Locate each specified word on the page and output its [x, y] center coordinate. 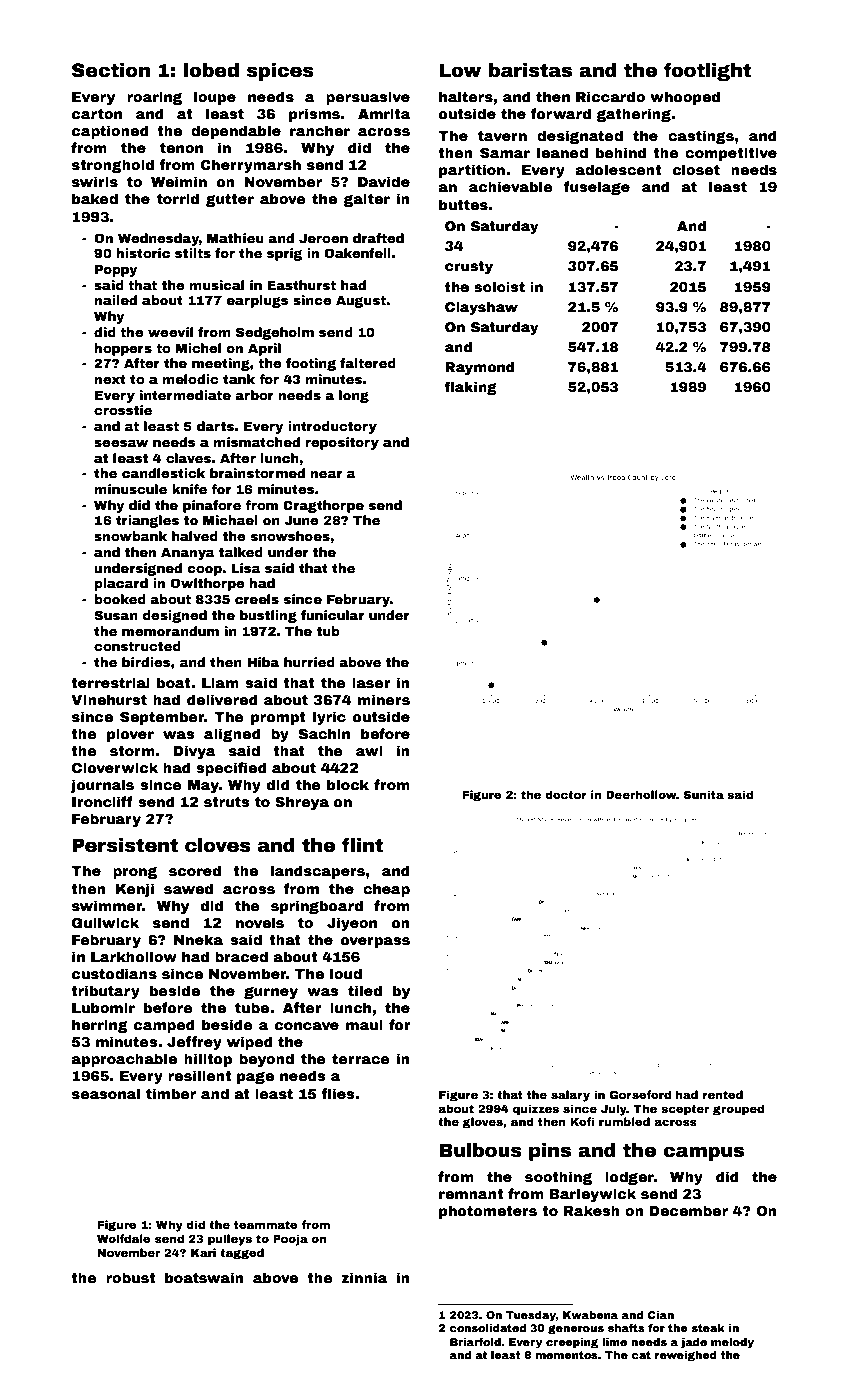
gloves [483, 1123]
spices [280, 72]
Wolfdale [124, 1238]
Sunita [704, 794]
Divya [195, 752]
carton [97, 114]
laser [371, 682]
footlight [707, 71]
